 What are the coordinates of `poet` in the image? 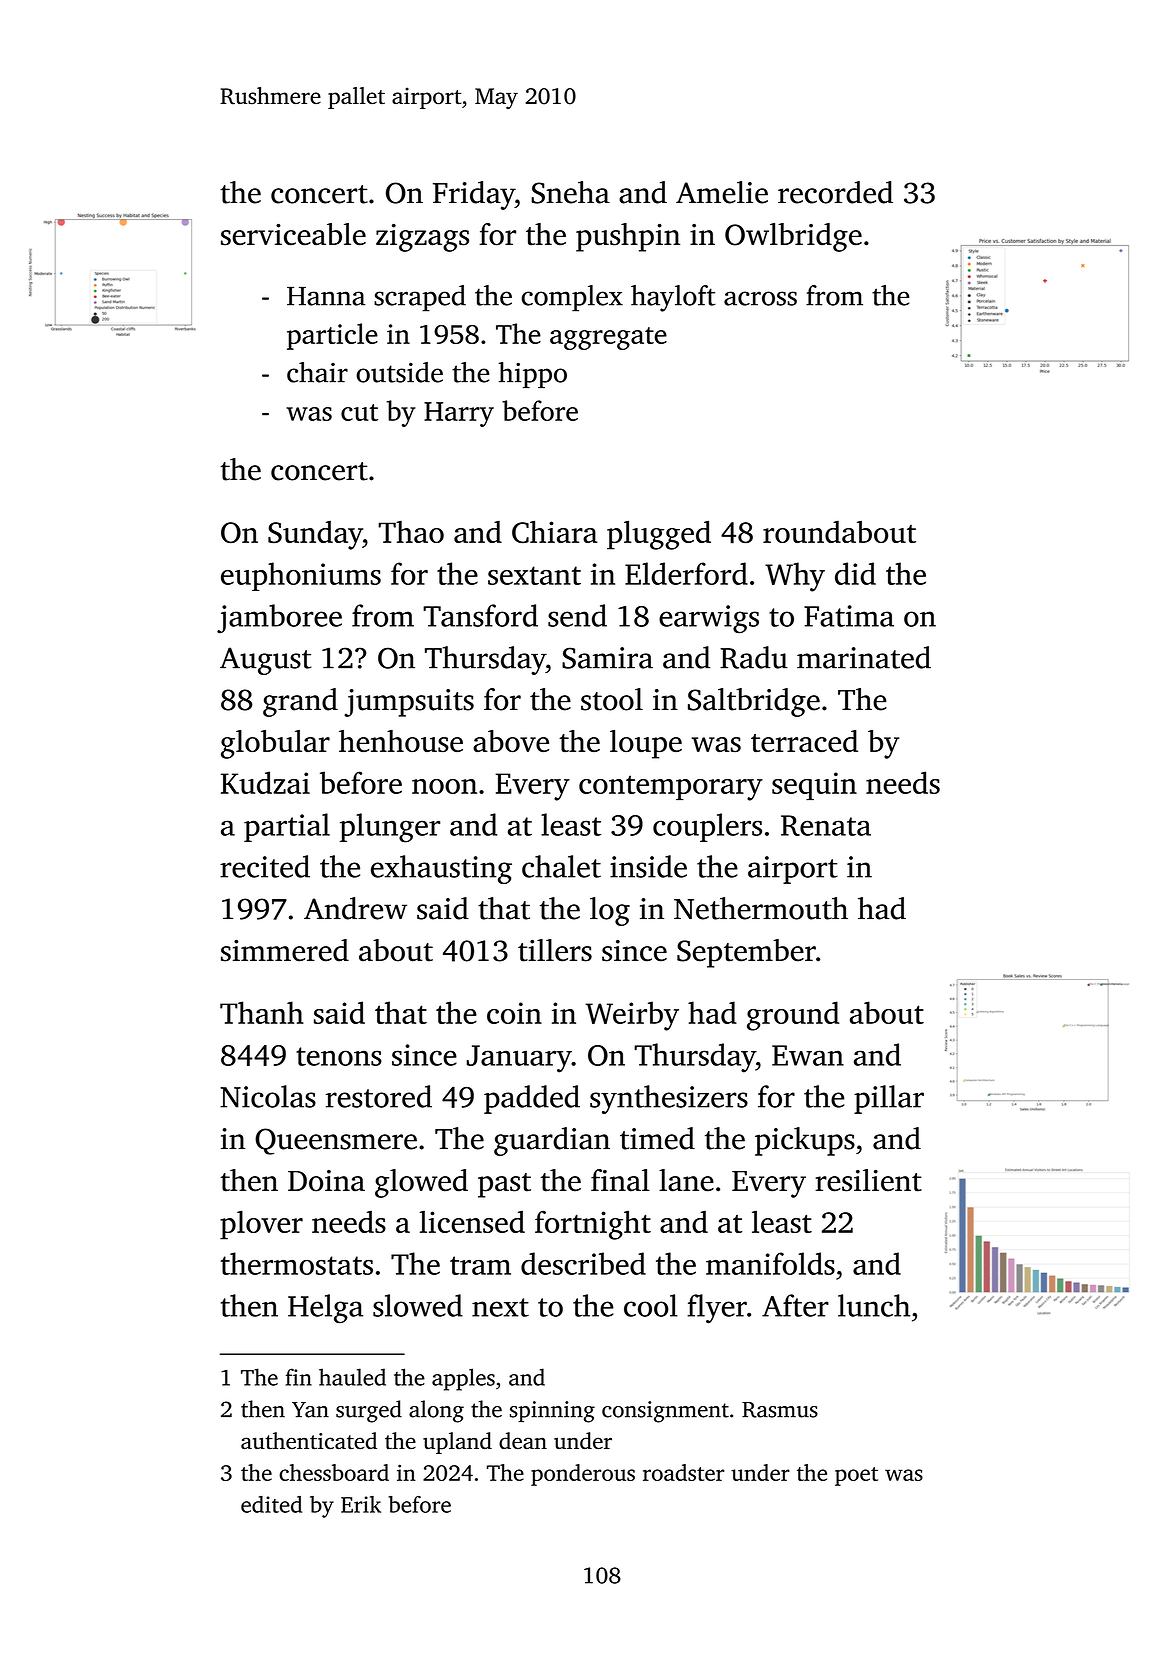 It's located at (856, 1476).
